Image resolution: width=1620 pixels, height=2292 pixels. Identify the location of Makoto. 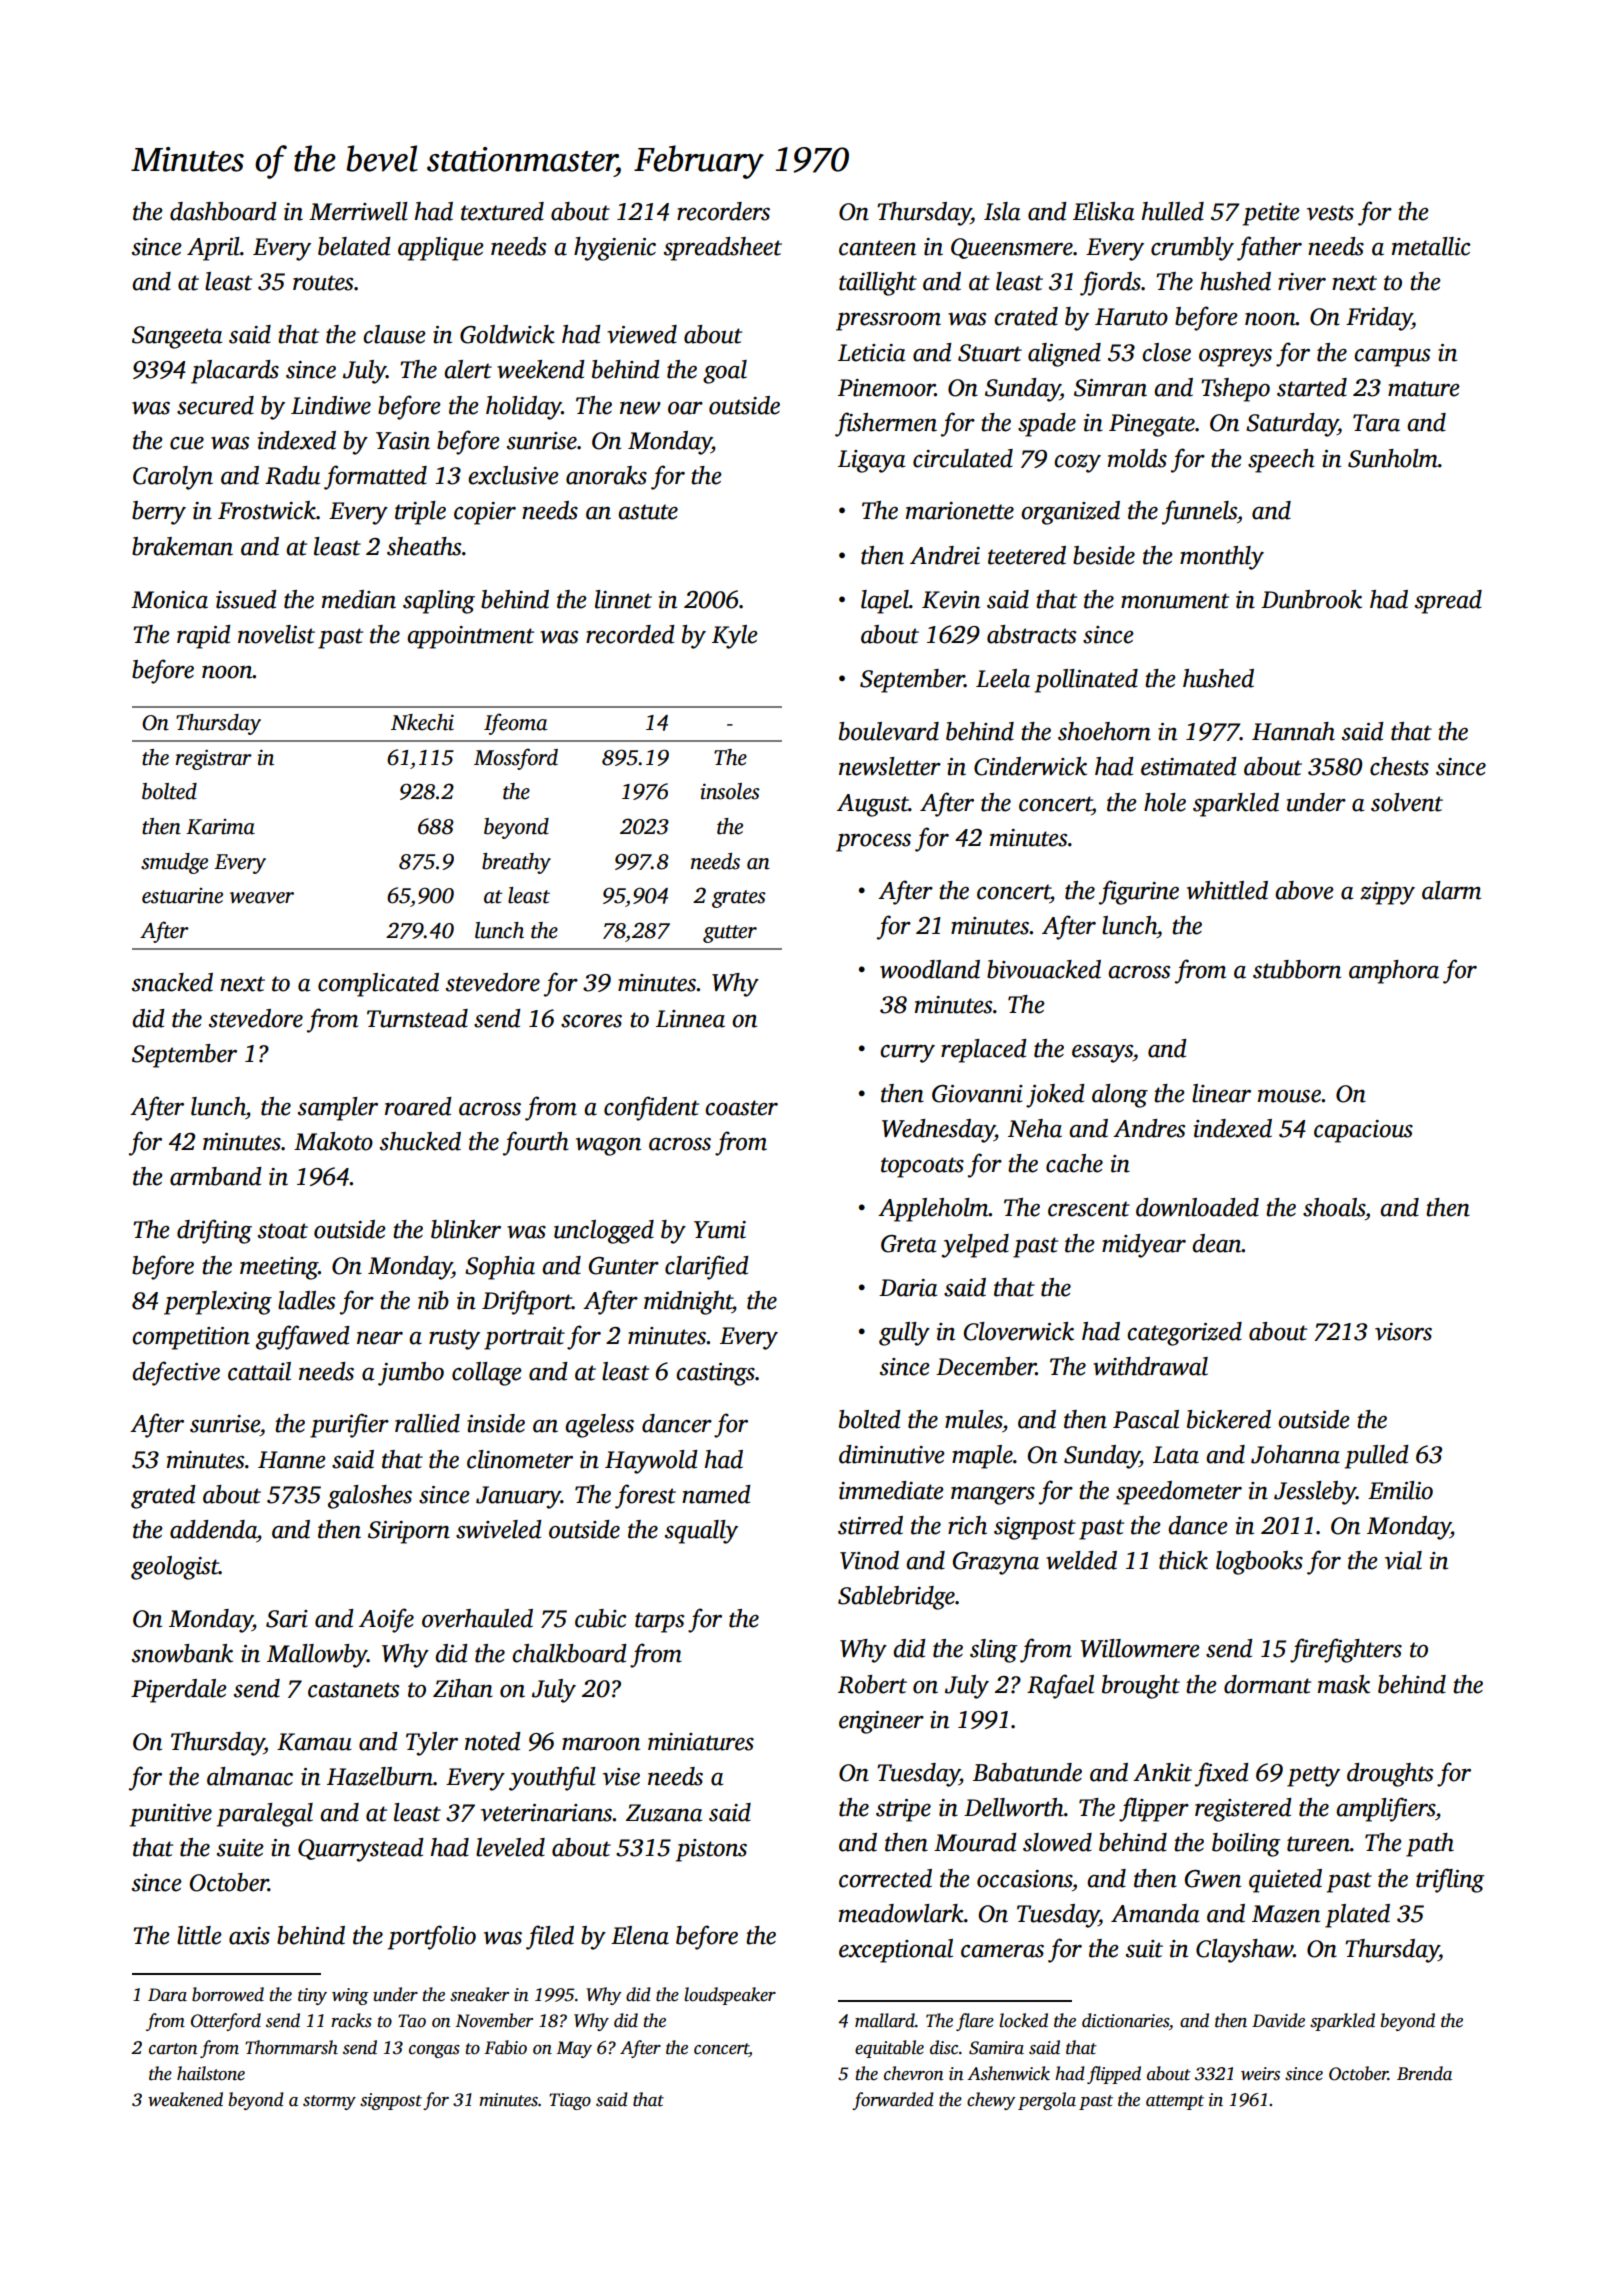
(333, 1141).
